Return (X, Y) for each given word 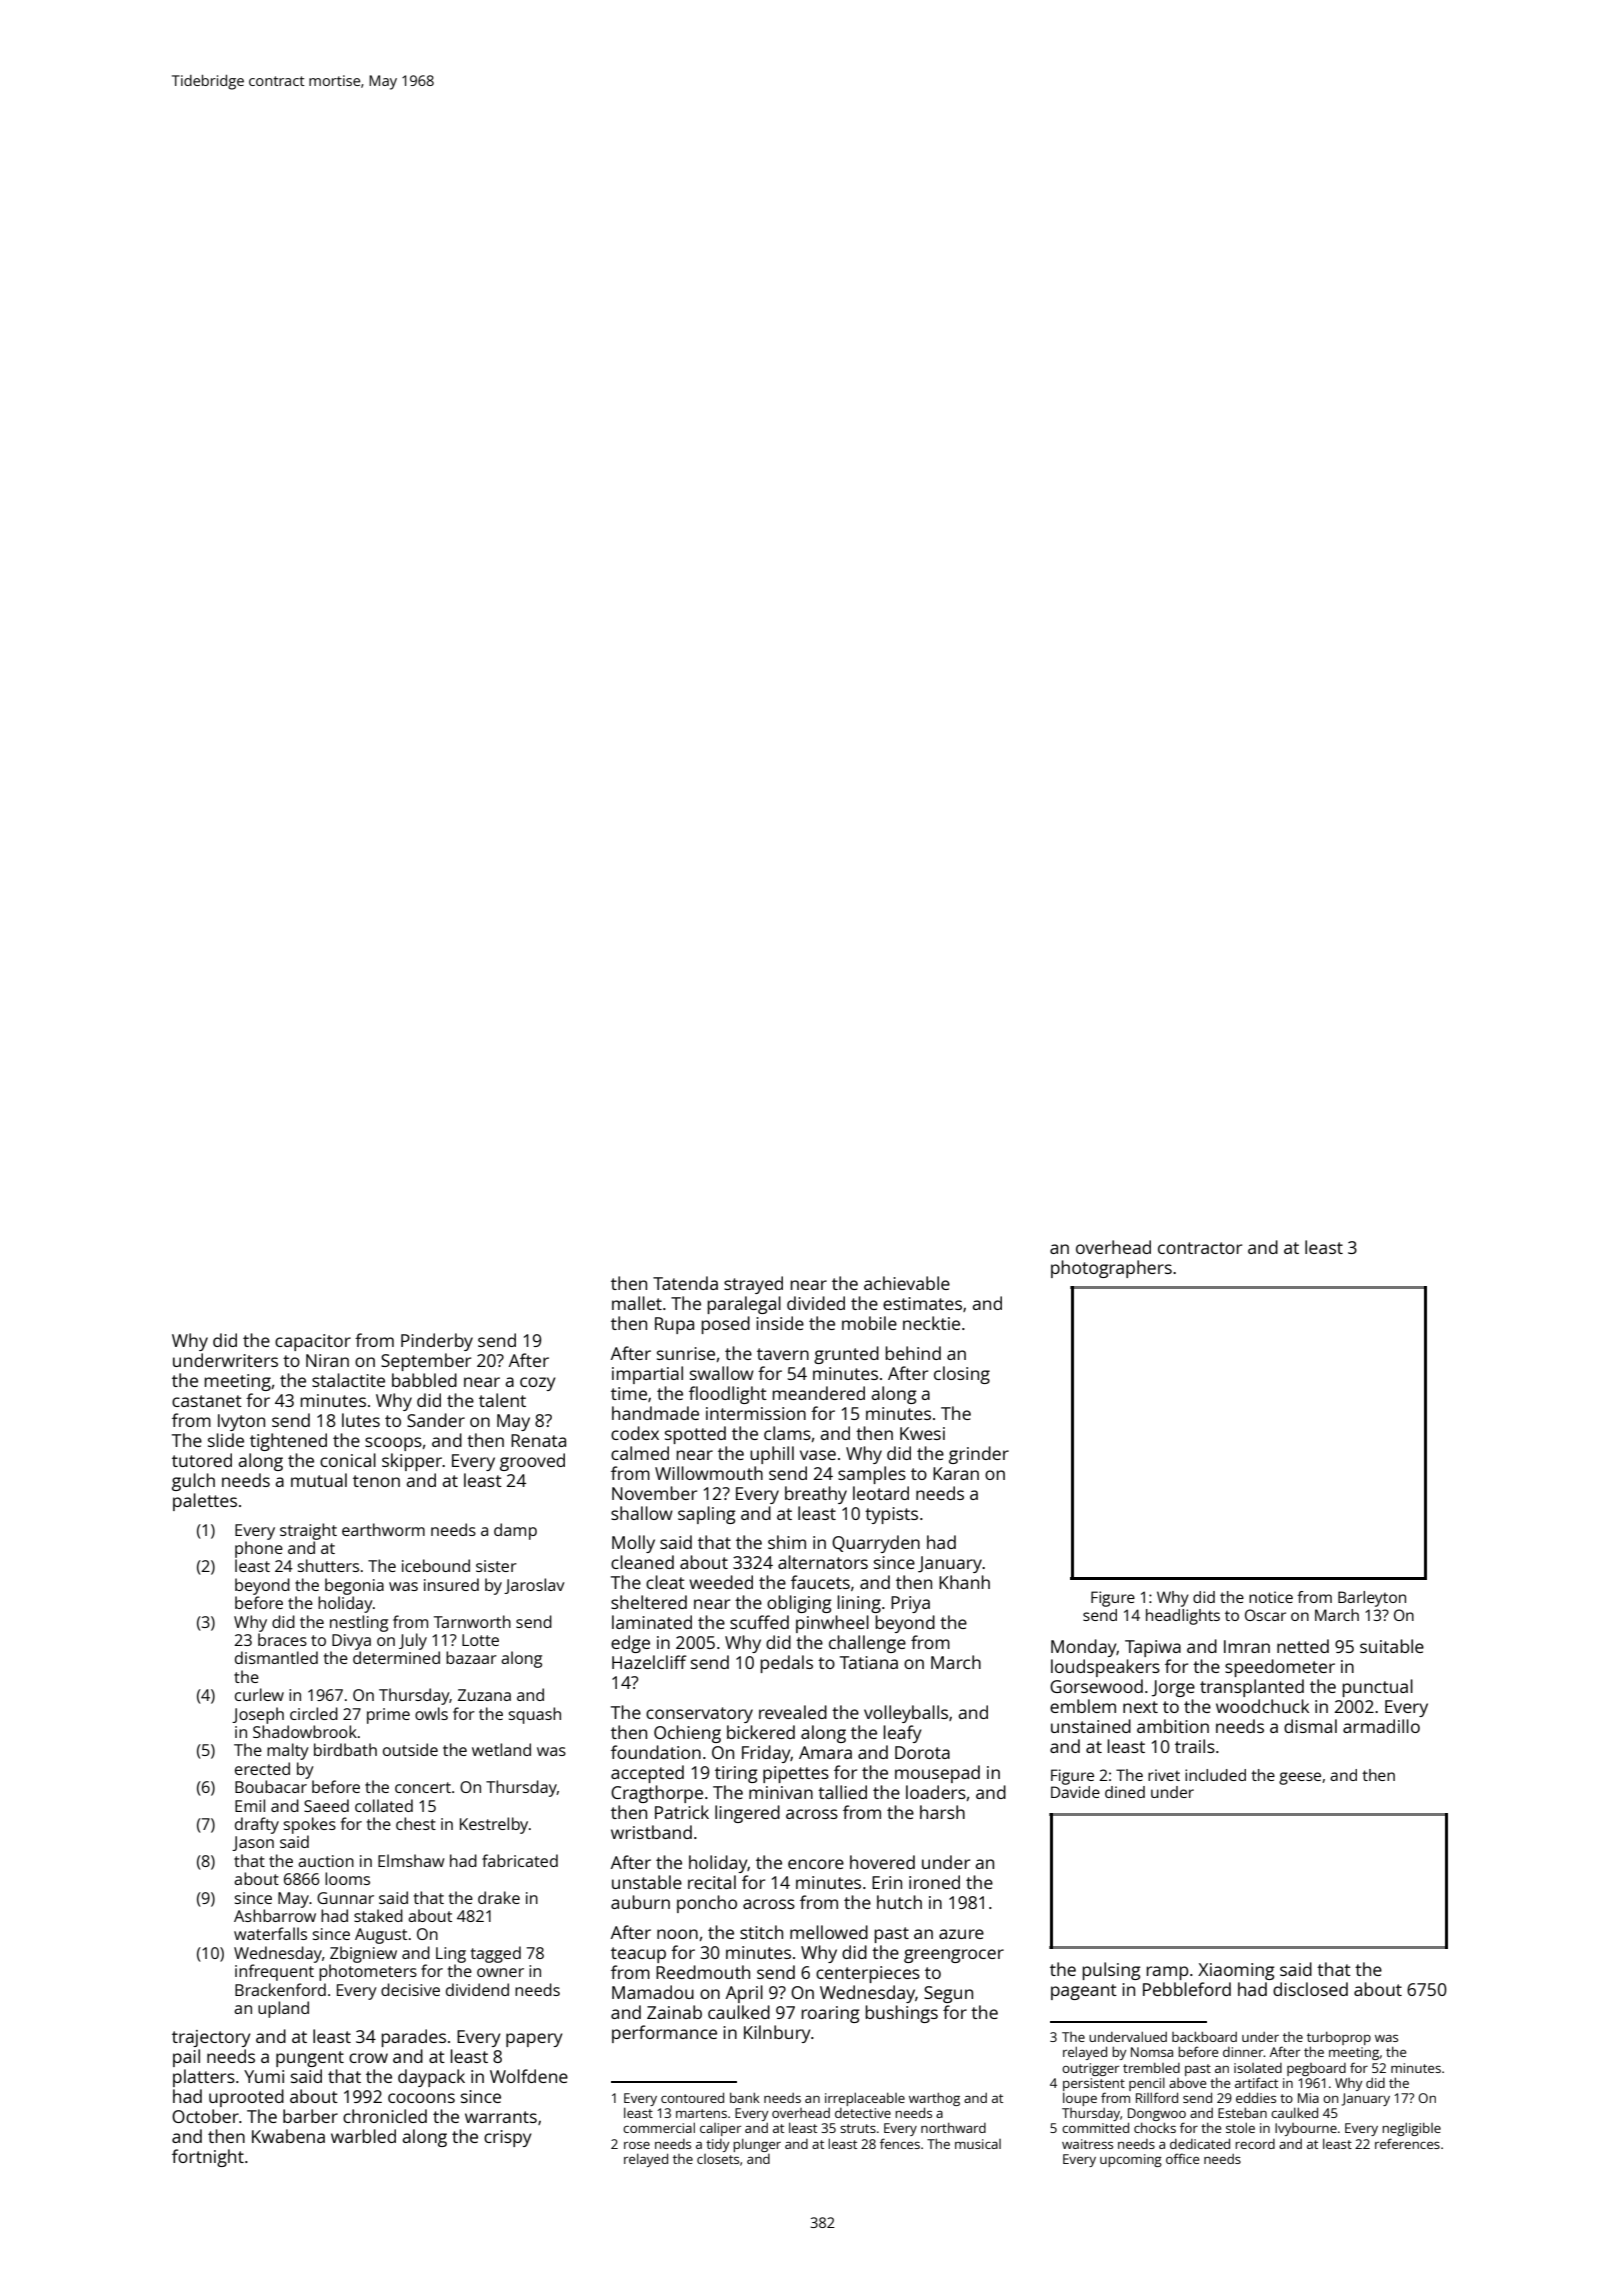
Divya (351, 1642)
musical (978, 2144)
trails (1195, 1746)
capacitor (313, 1342)
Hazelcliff (649, 1662)
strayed (753, 1285)
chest (416, 1823)
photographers (1111, 1269)
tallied (842, 1792)
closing (962, 1375)
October (205, 2116)
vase (818, 1455)
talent (502, 1400)
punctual (1377, 1688)
